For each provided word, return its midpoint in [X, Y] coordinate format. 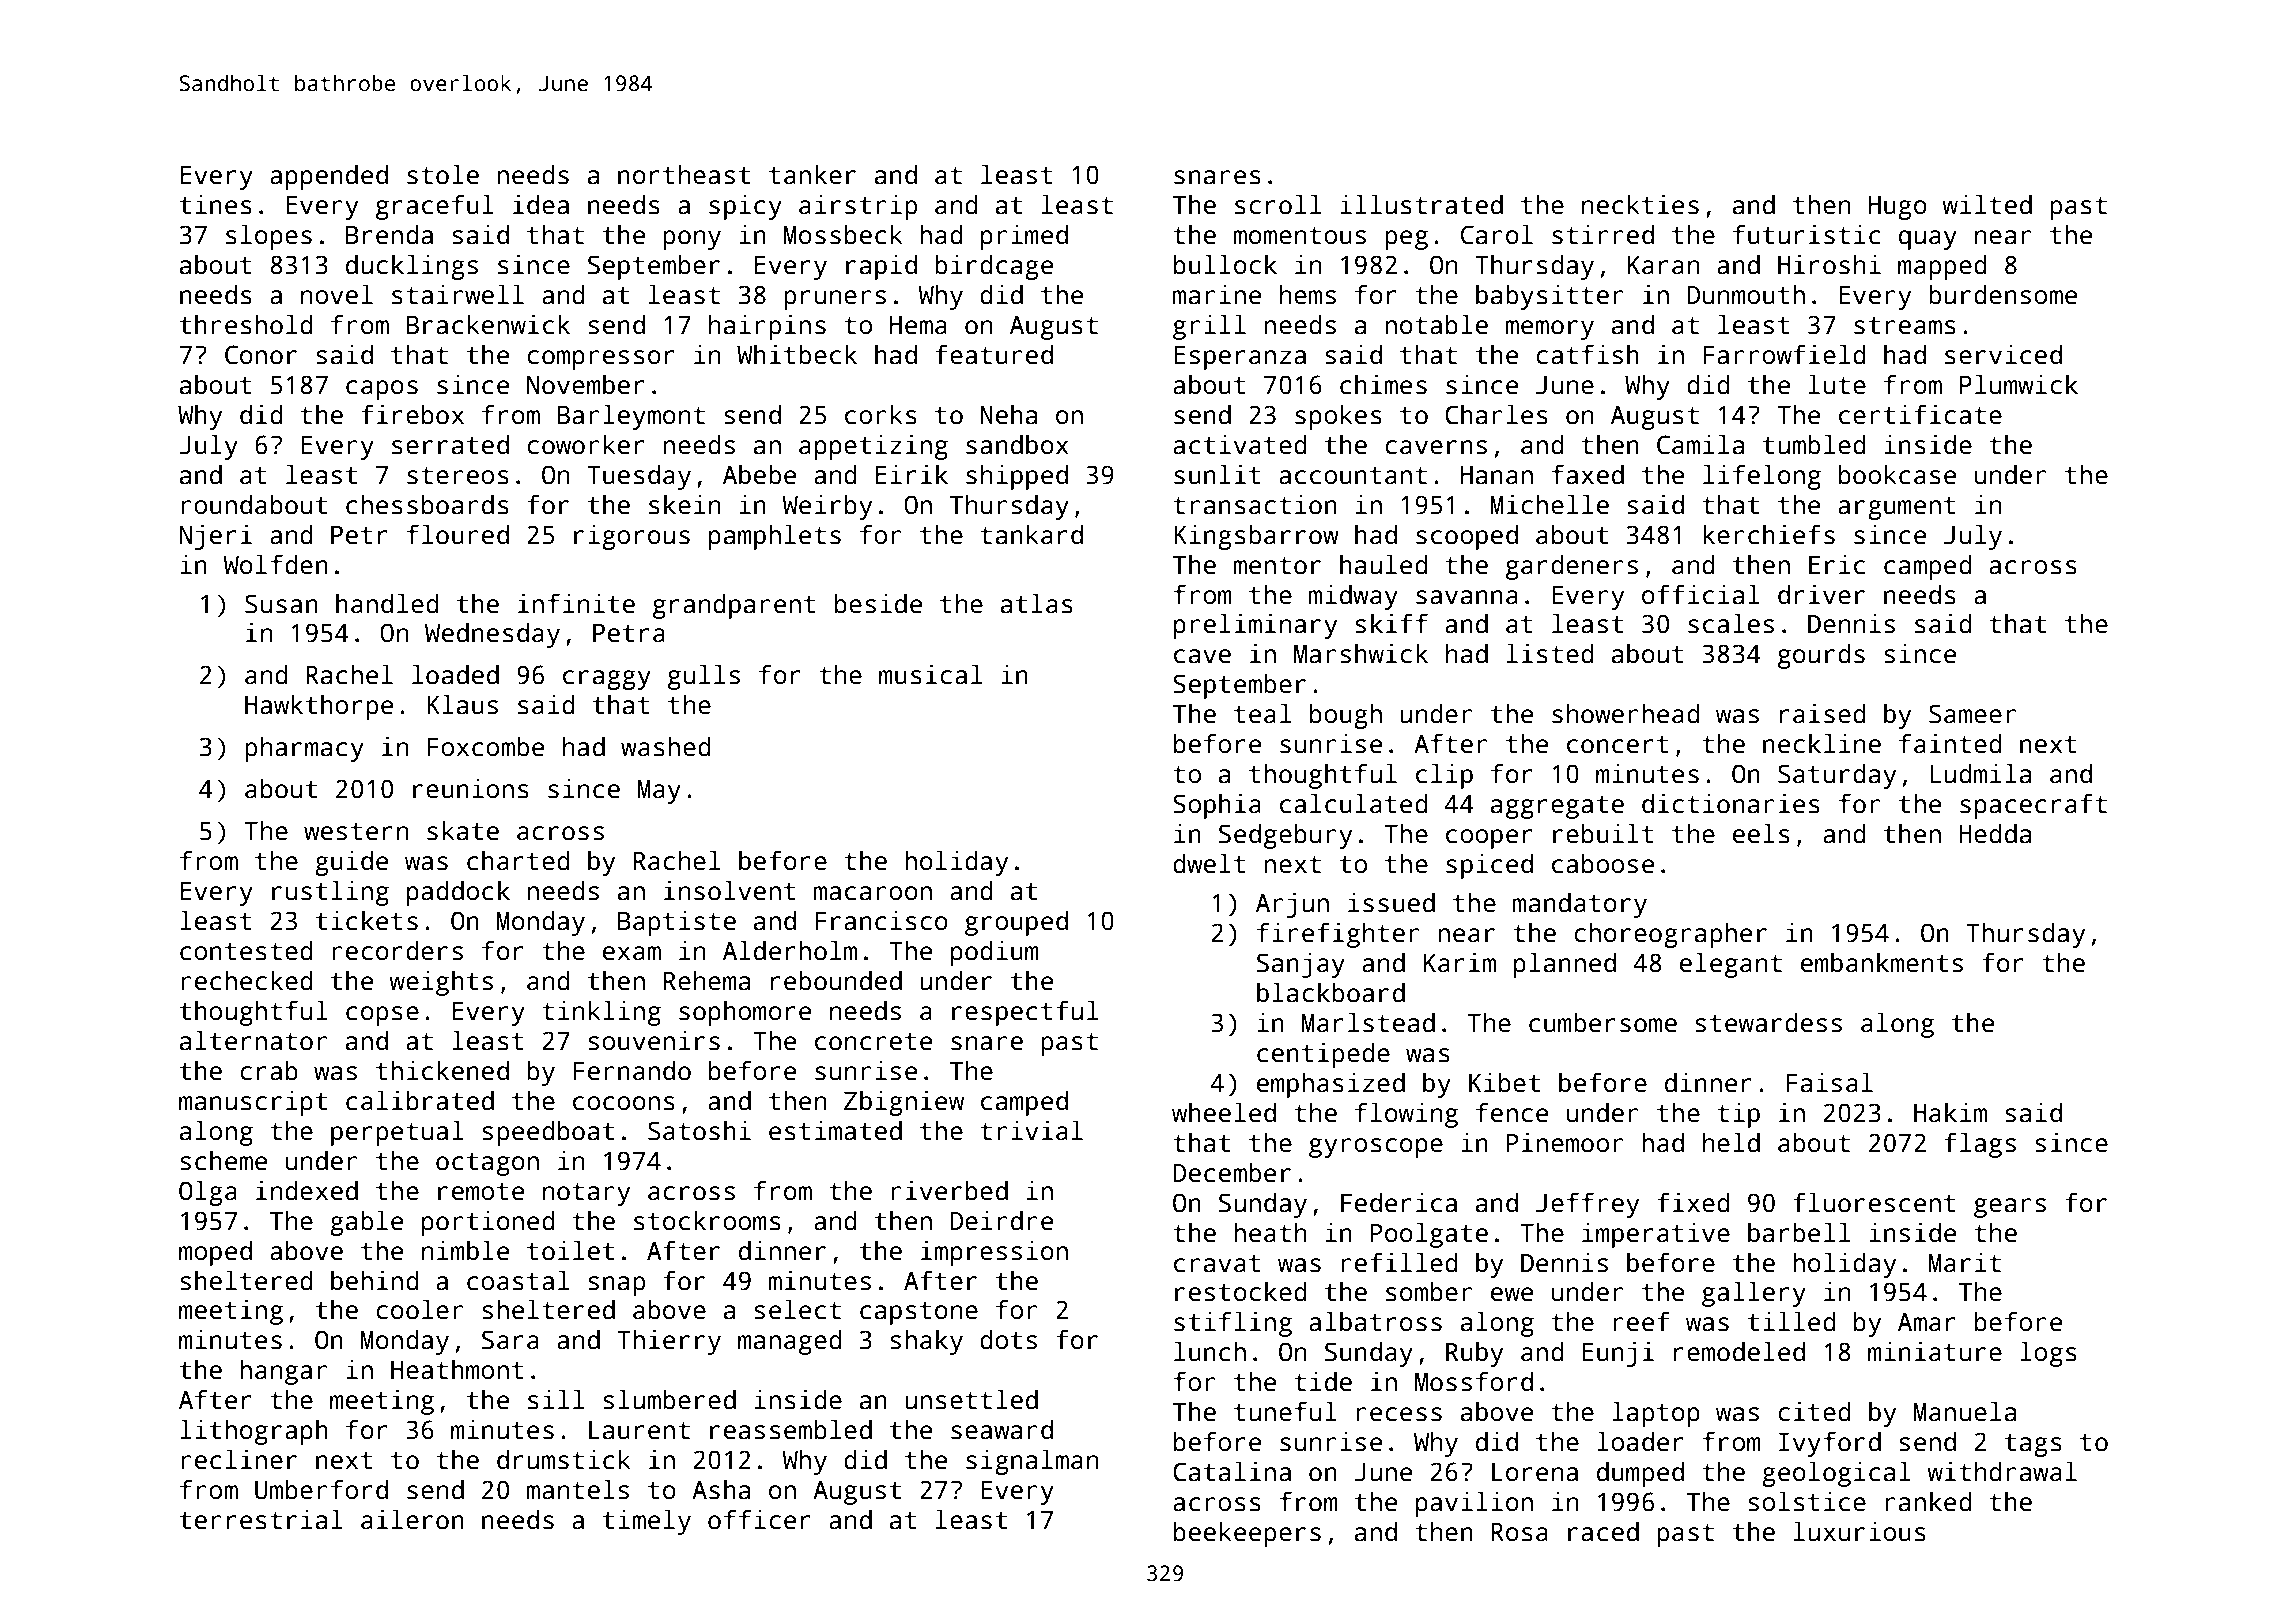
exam [632, 953]
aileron [412, 1519]
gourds [1821, 656]
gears [2010, 1208]
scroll [1278, 204]
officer [759, 1519]
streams [1905, 326]
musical [930, 674]
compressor [601, 360]
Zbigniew [904, 1103]
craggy [607, 680]
